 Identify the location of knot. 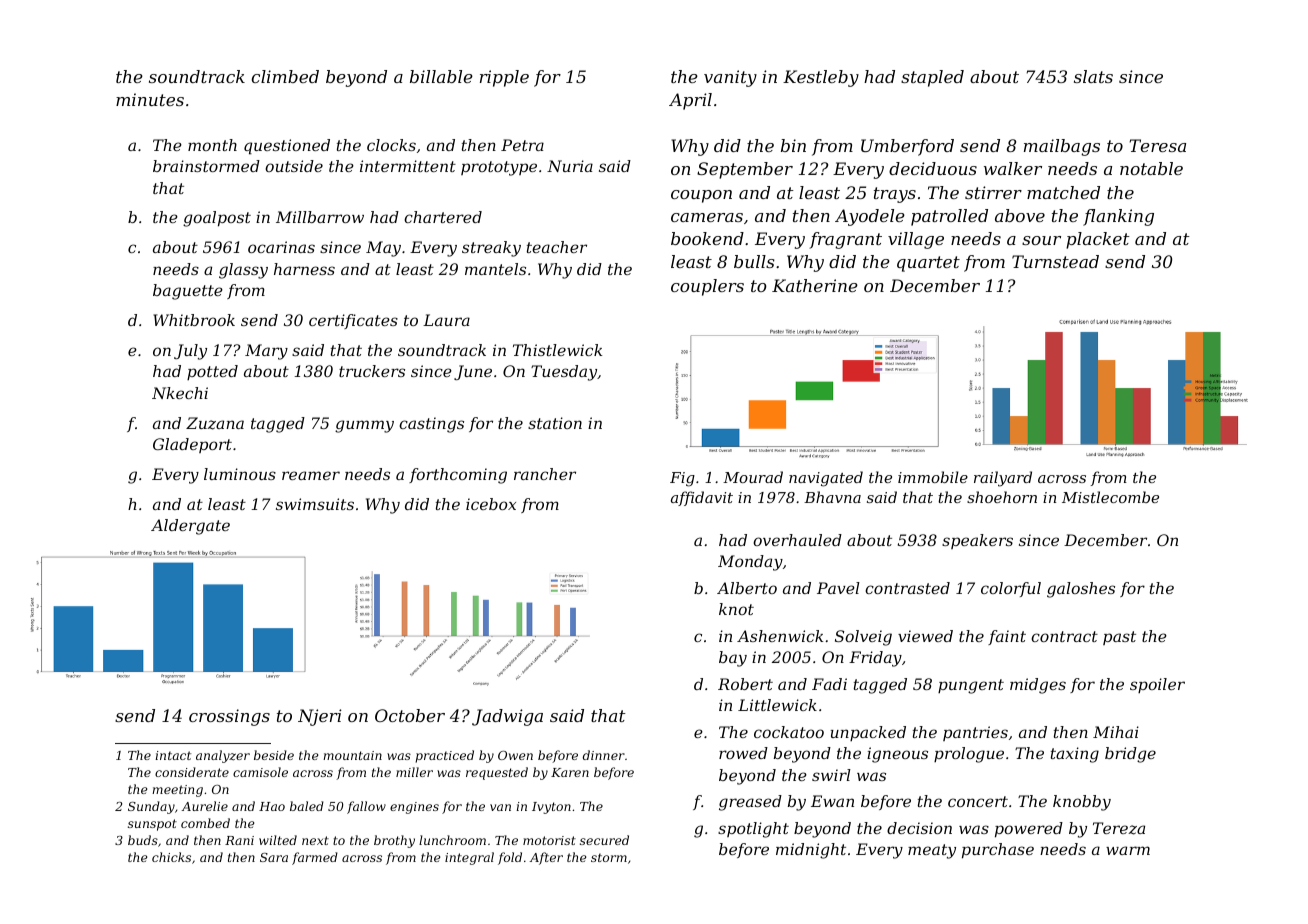
(736, 609).
